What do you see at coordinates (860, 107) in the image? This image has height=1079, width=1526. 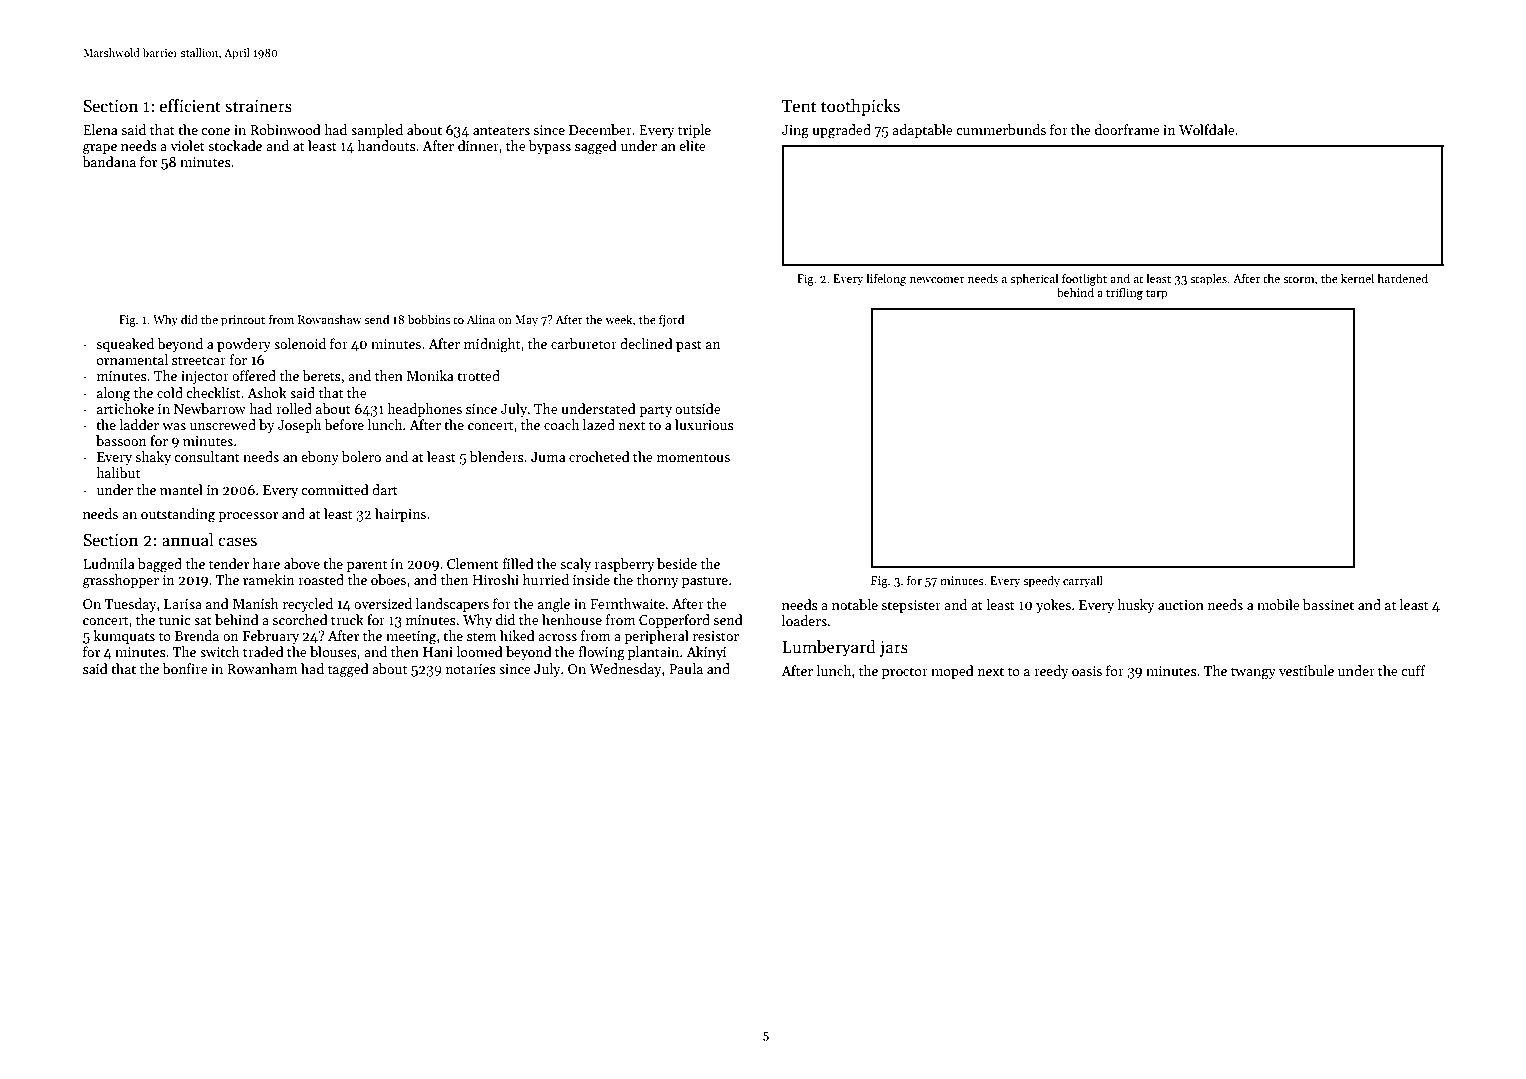 I see `toothpicks` at bounding box center [860, 107].
